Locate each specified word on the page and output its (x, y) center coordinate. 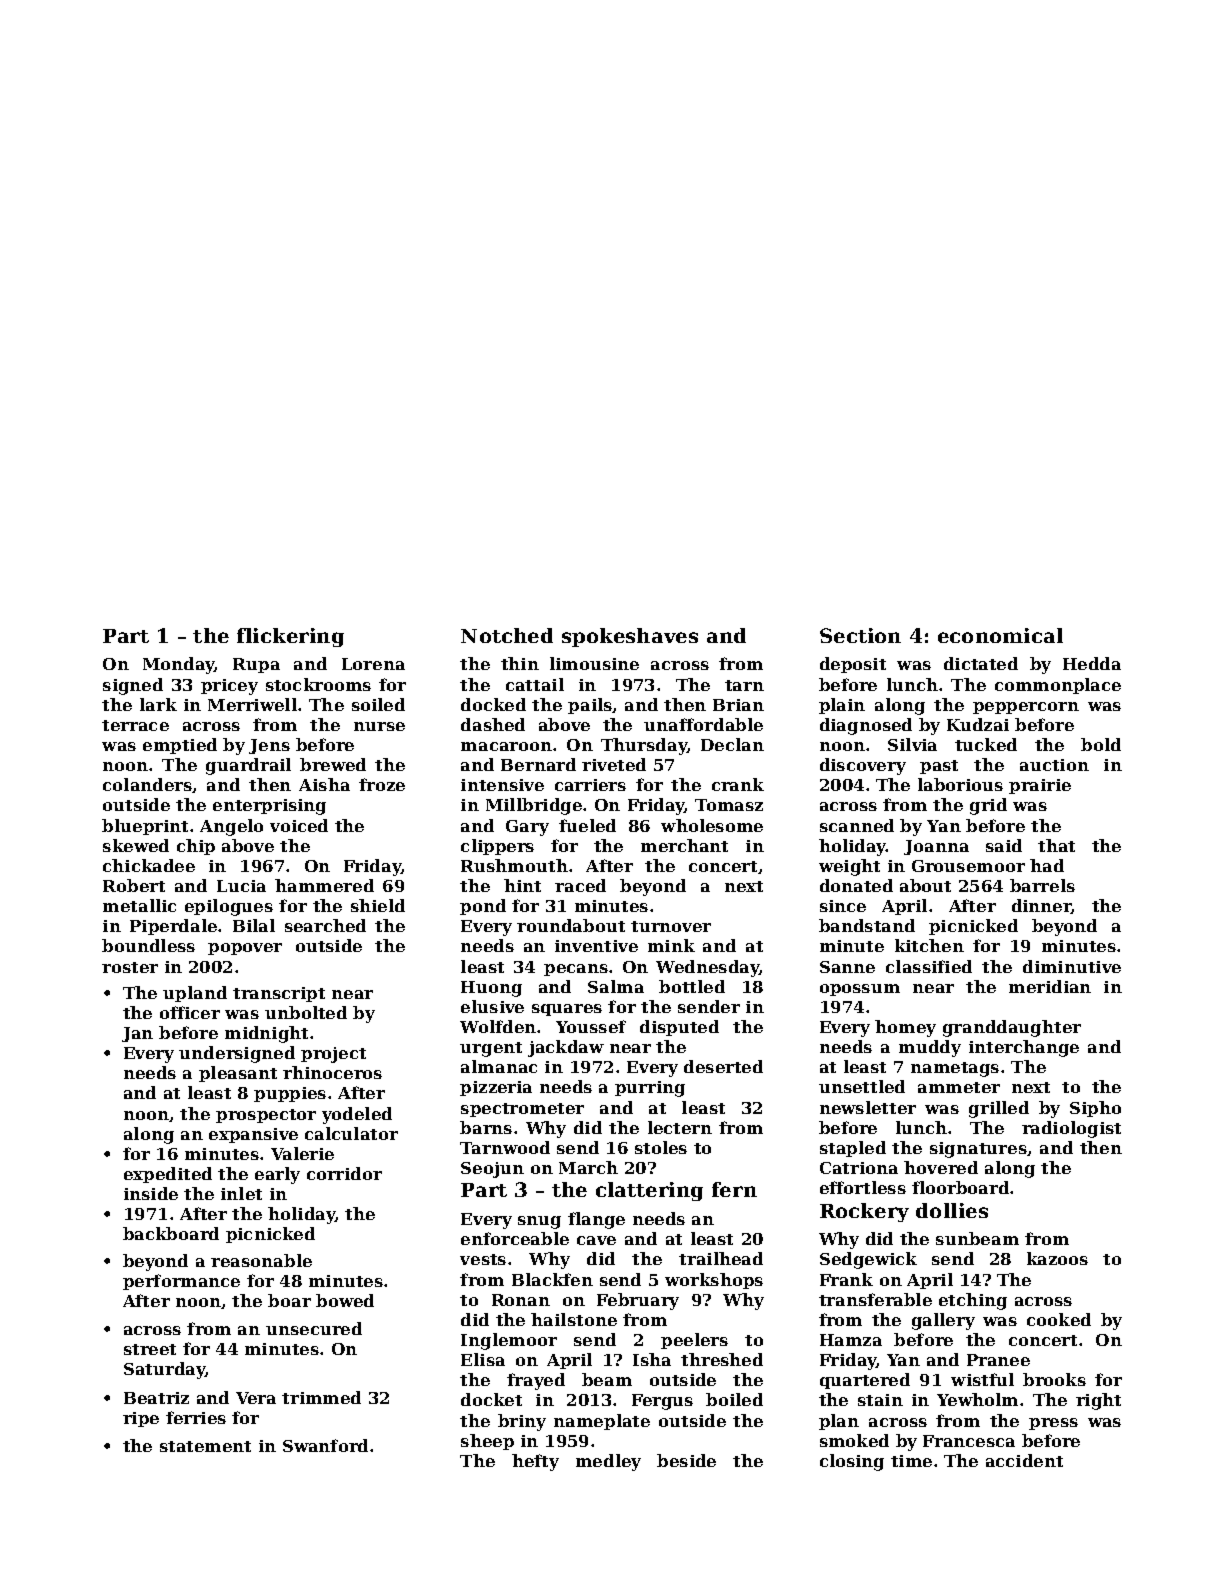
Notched (507, 635)
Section (860, 635)
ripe (141, 1419)
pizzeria (496, 1088)
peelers (694, 1341)
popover (245, 949)
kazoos (1057, 1258)
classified (929, 966)
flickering (290, 637)
